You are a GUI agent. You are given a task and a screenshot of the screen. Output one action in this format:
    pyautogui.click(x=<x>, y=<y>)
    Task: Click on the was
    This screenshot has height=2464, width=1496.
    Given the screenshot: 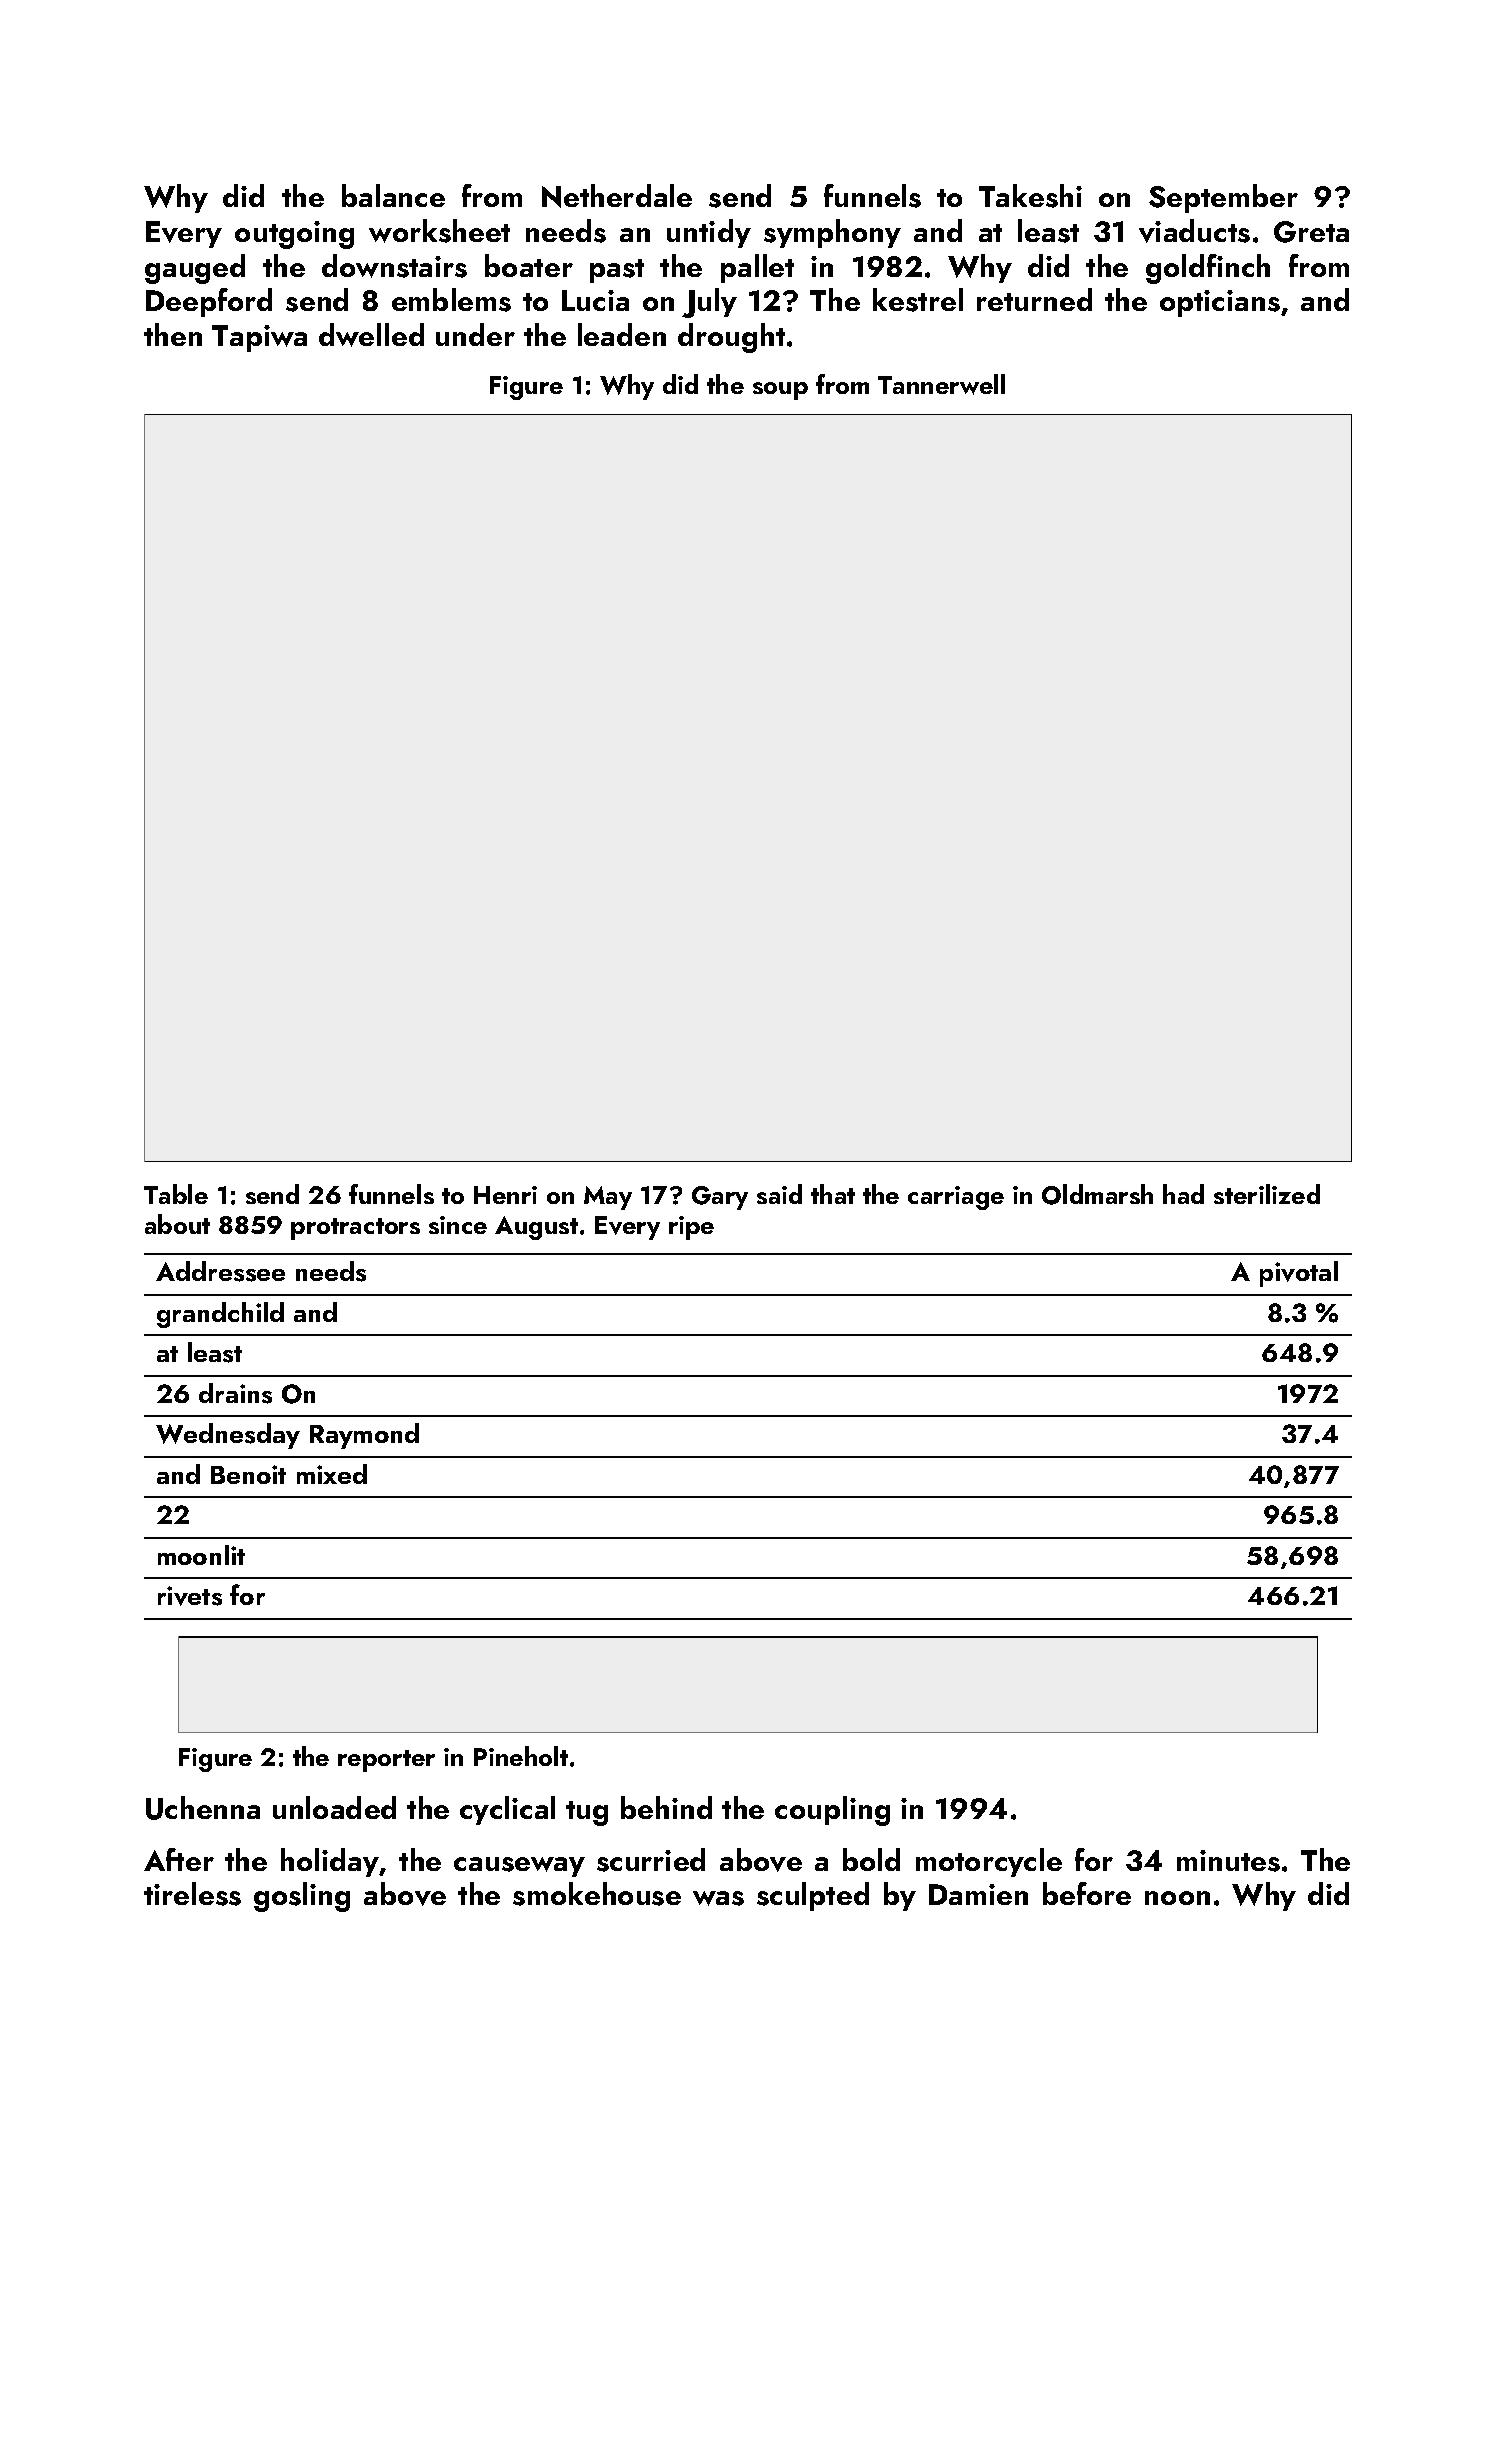 What is the action you would take?
    pyautogui.click(x=718, y=1898)
